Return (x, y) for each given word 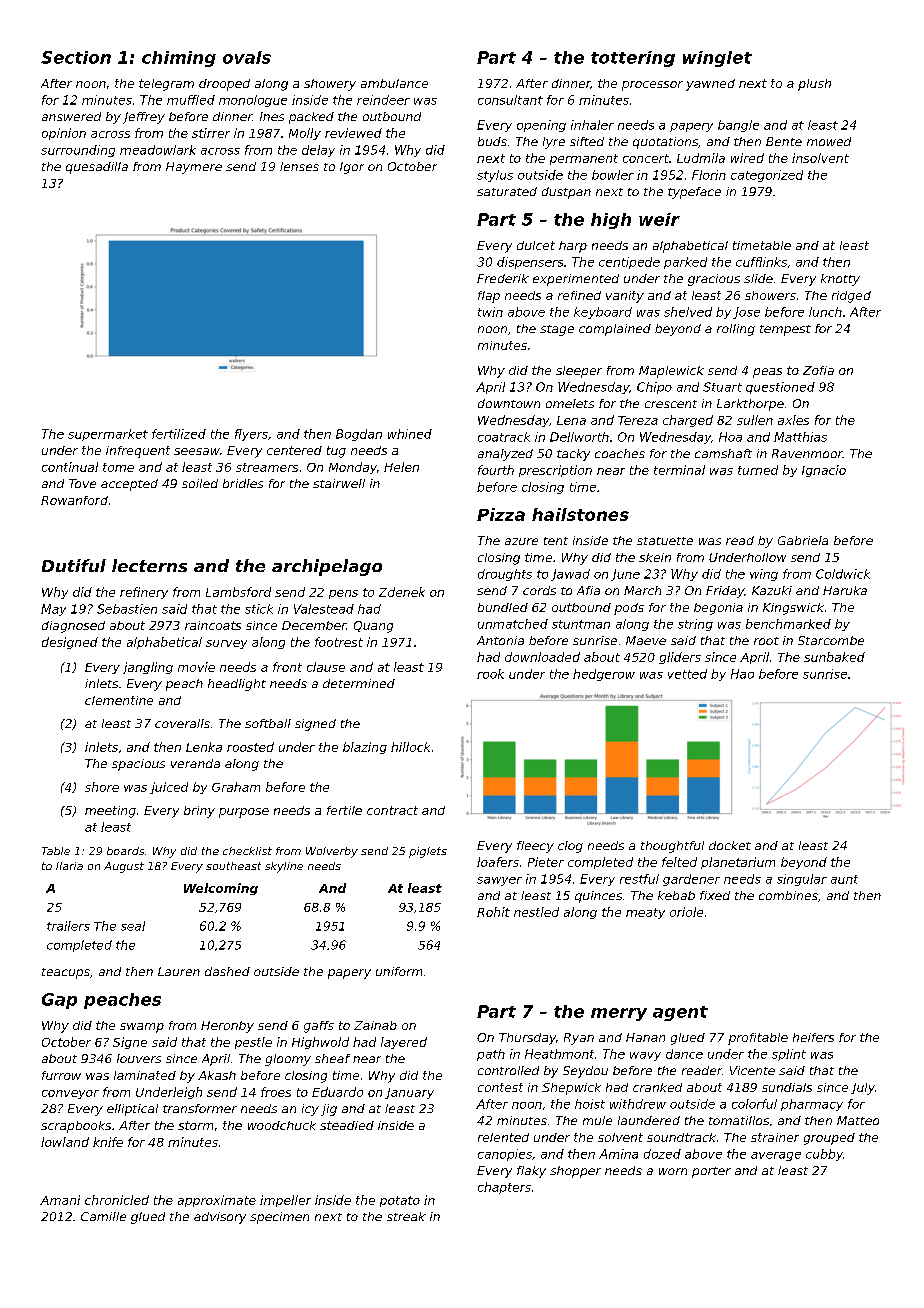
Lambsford (238, 592)
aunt (844, 879)
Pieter (546, 862)
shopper (575, 1172)
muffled (191, 100)
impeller (285, 1201)
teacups (66, 973)
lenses (299, 166)
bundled (503, 607)
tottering (633, 59)
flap (489, 297)
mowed (829, 141)
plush (814, 85)
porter (711, 1172)
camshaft (723, 453)
